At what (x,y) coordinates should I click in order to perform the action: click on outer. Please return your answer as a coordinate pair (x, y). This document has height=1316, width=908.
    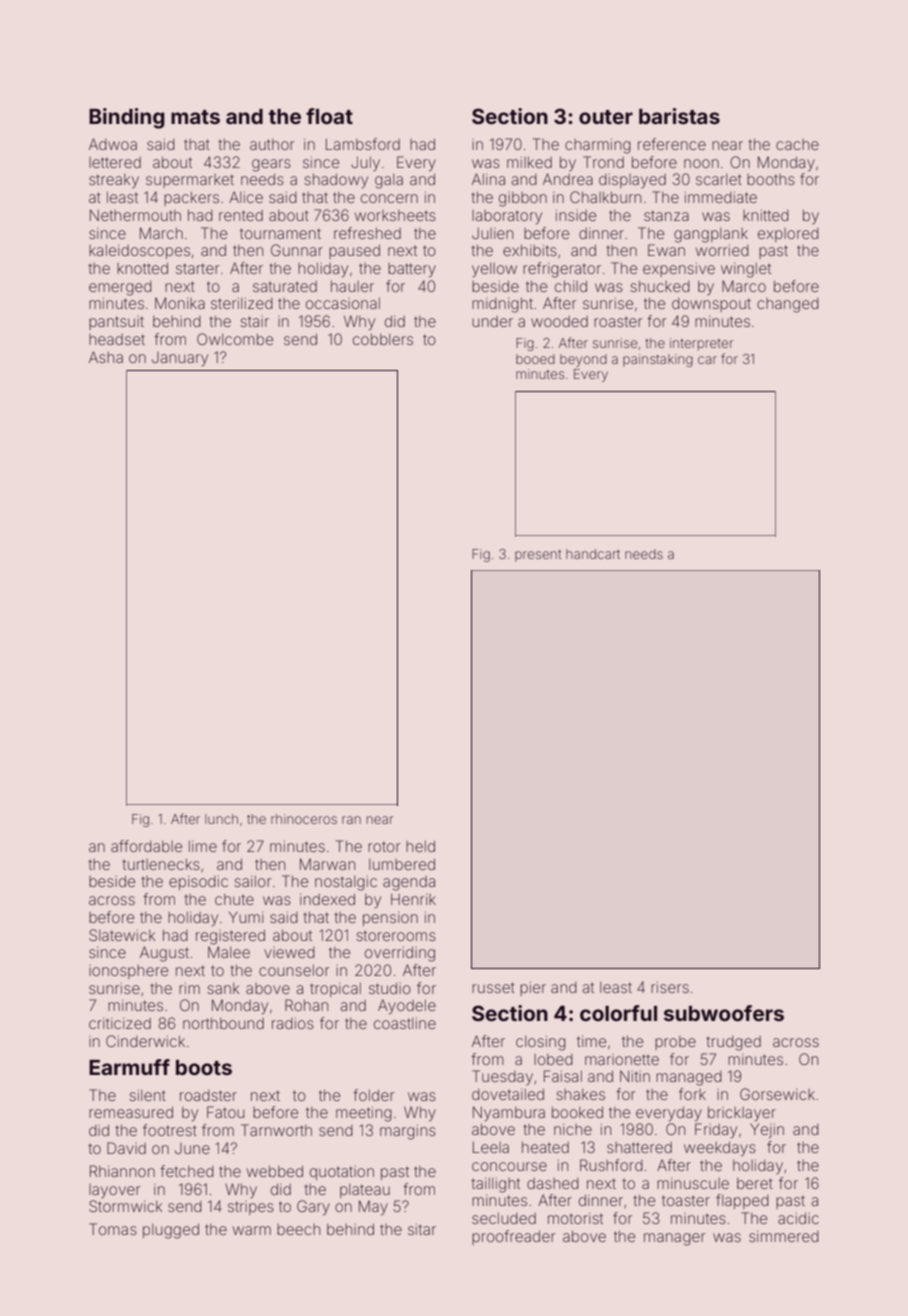
    Looking at the image, I should click on (606, 117).
